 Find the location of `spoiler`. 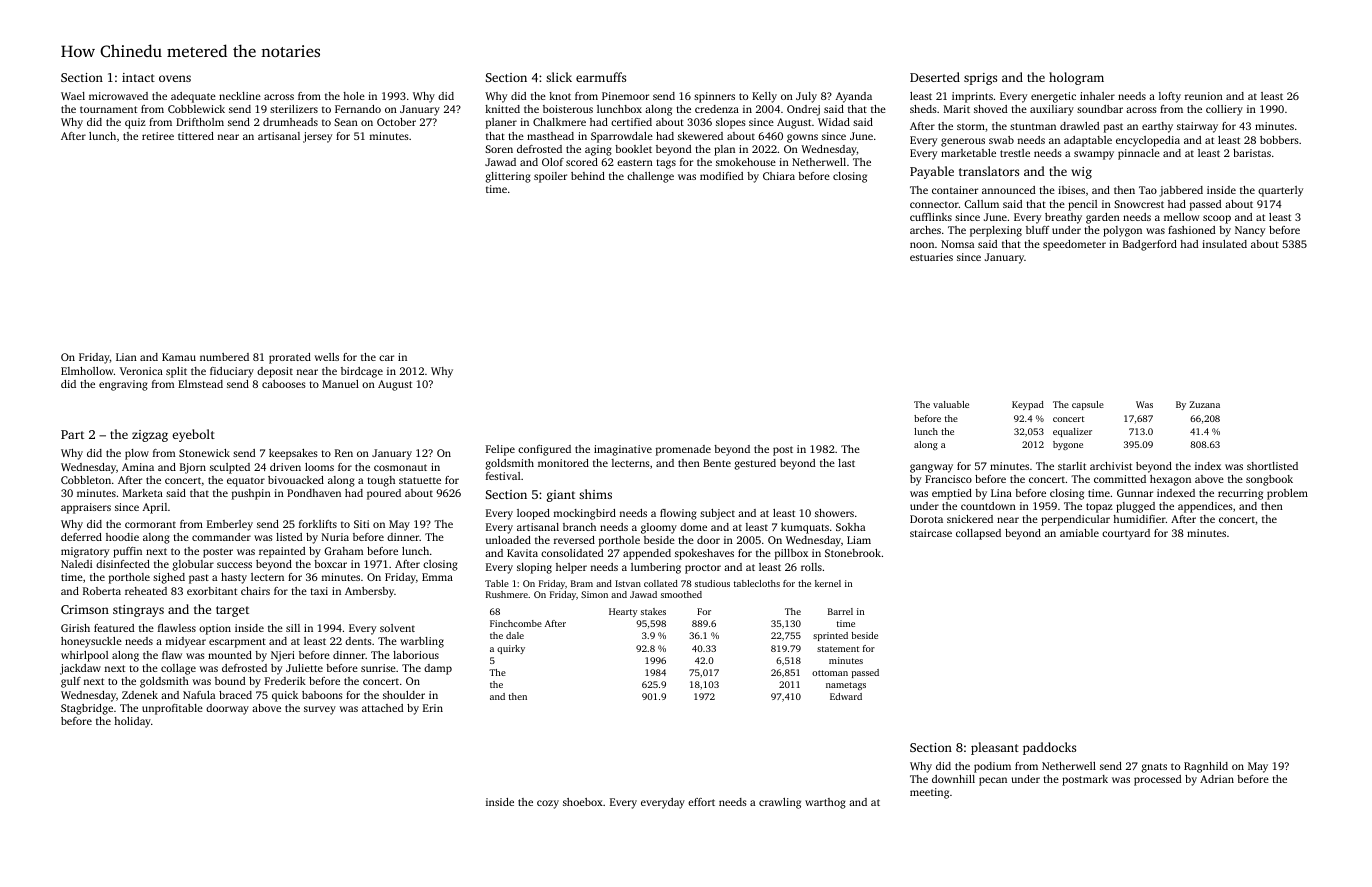

spoiler is located at coordinates (550, 177).
